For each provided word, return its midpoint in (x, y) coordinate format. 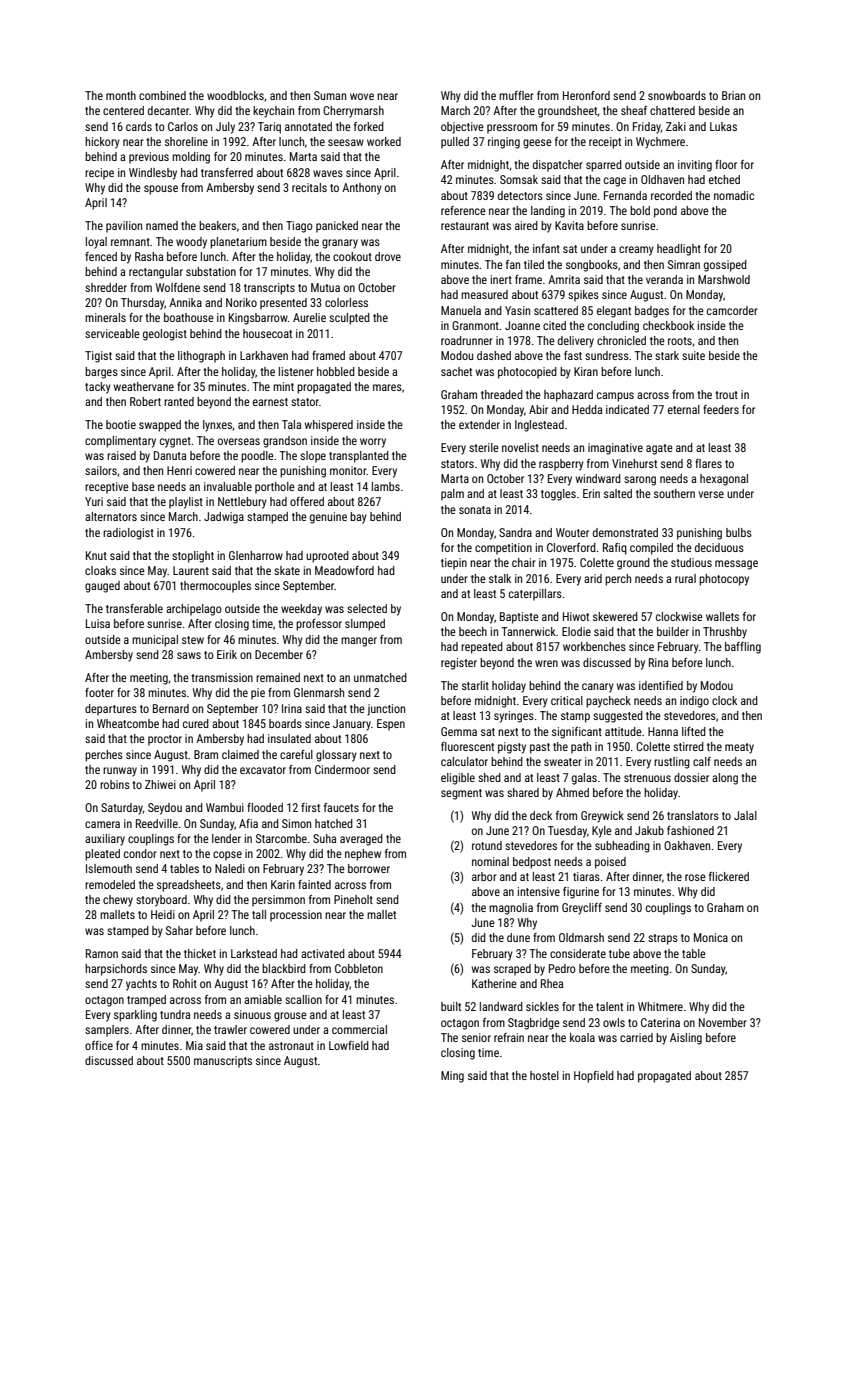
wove (362, 96)
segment (461, 794)
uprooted (327, 557)
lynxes (217, 426)
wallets (722, 616)
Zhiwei (160, 784)
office (99, 1045)
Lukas (723, 126)
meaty (739, 748)
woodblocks (235, 95)
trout (726, 395)
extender (479, 424)
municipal (155, 641)
